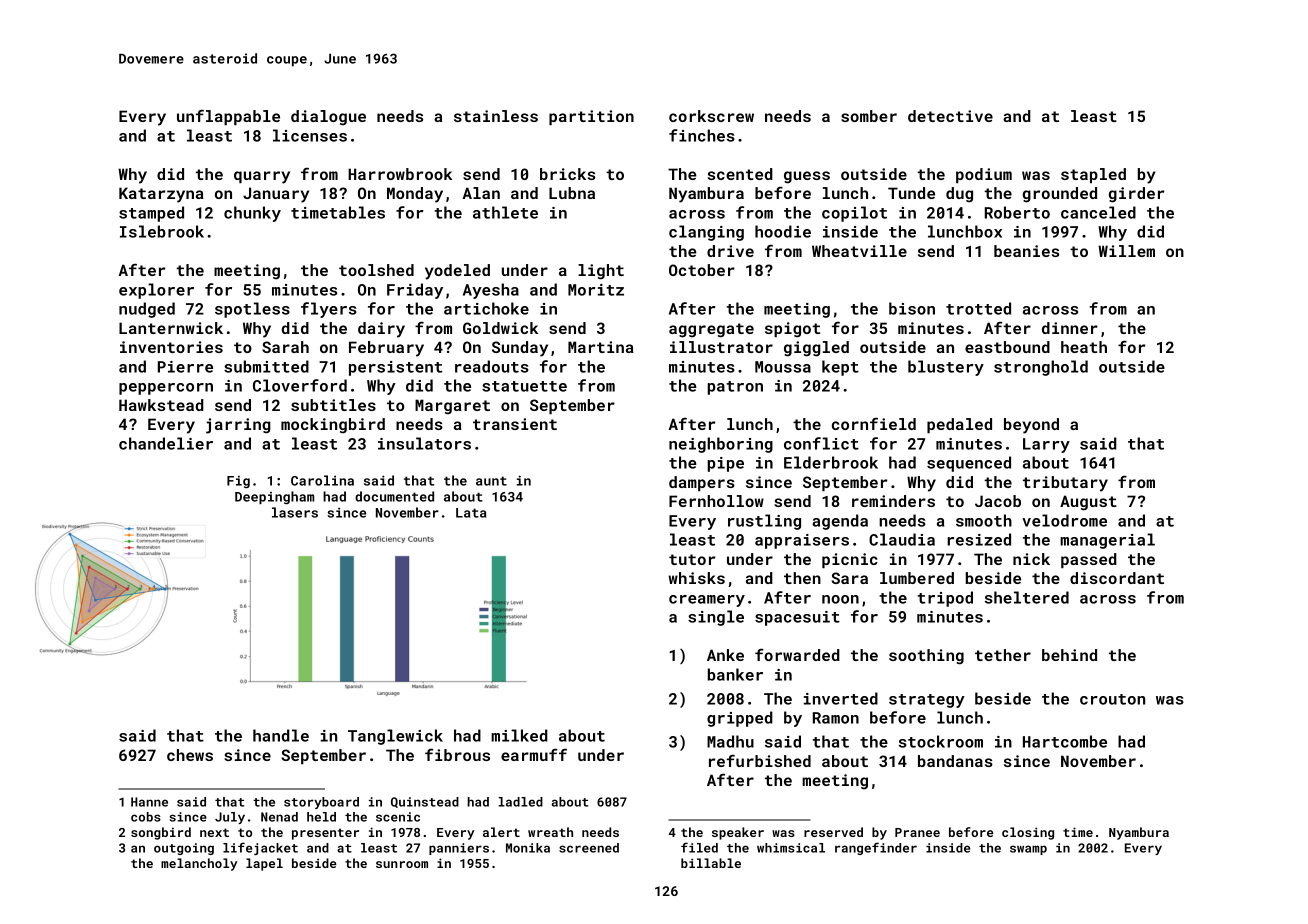 The width and height of the screenshot is (1308, 924). I want to click on aunt, so click(491, 481).
